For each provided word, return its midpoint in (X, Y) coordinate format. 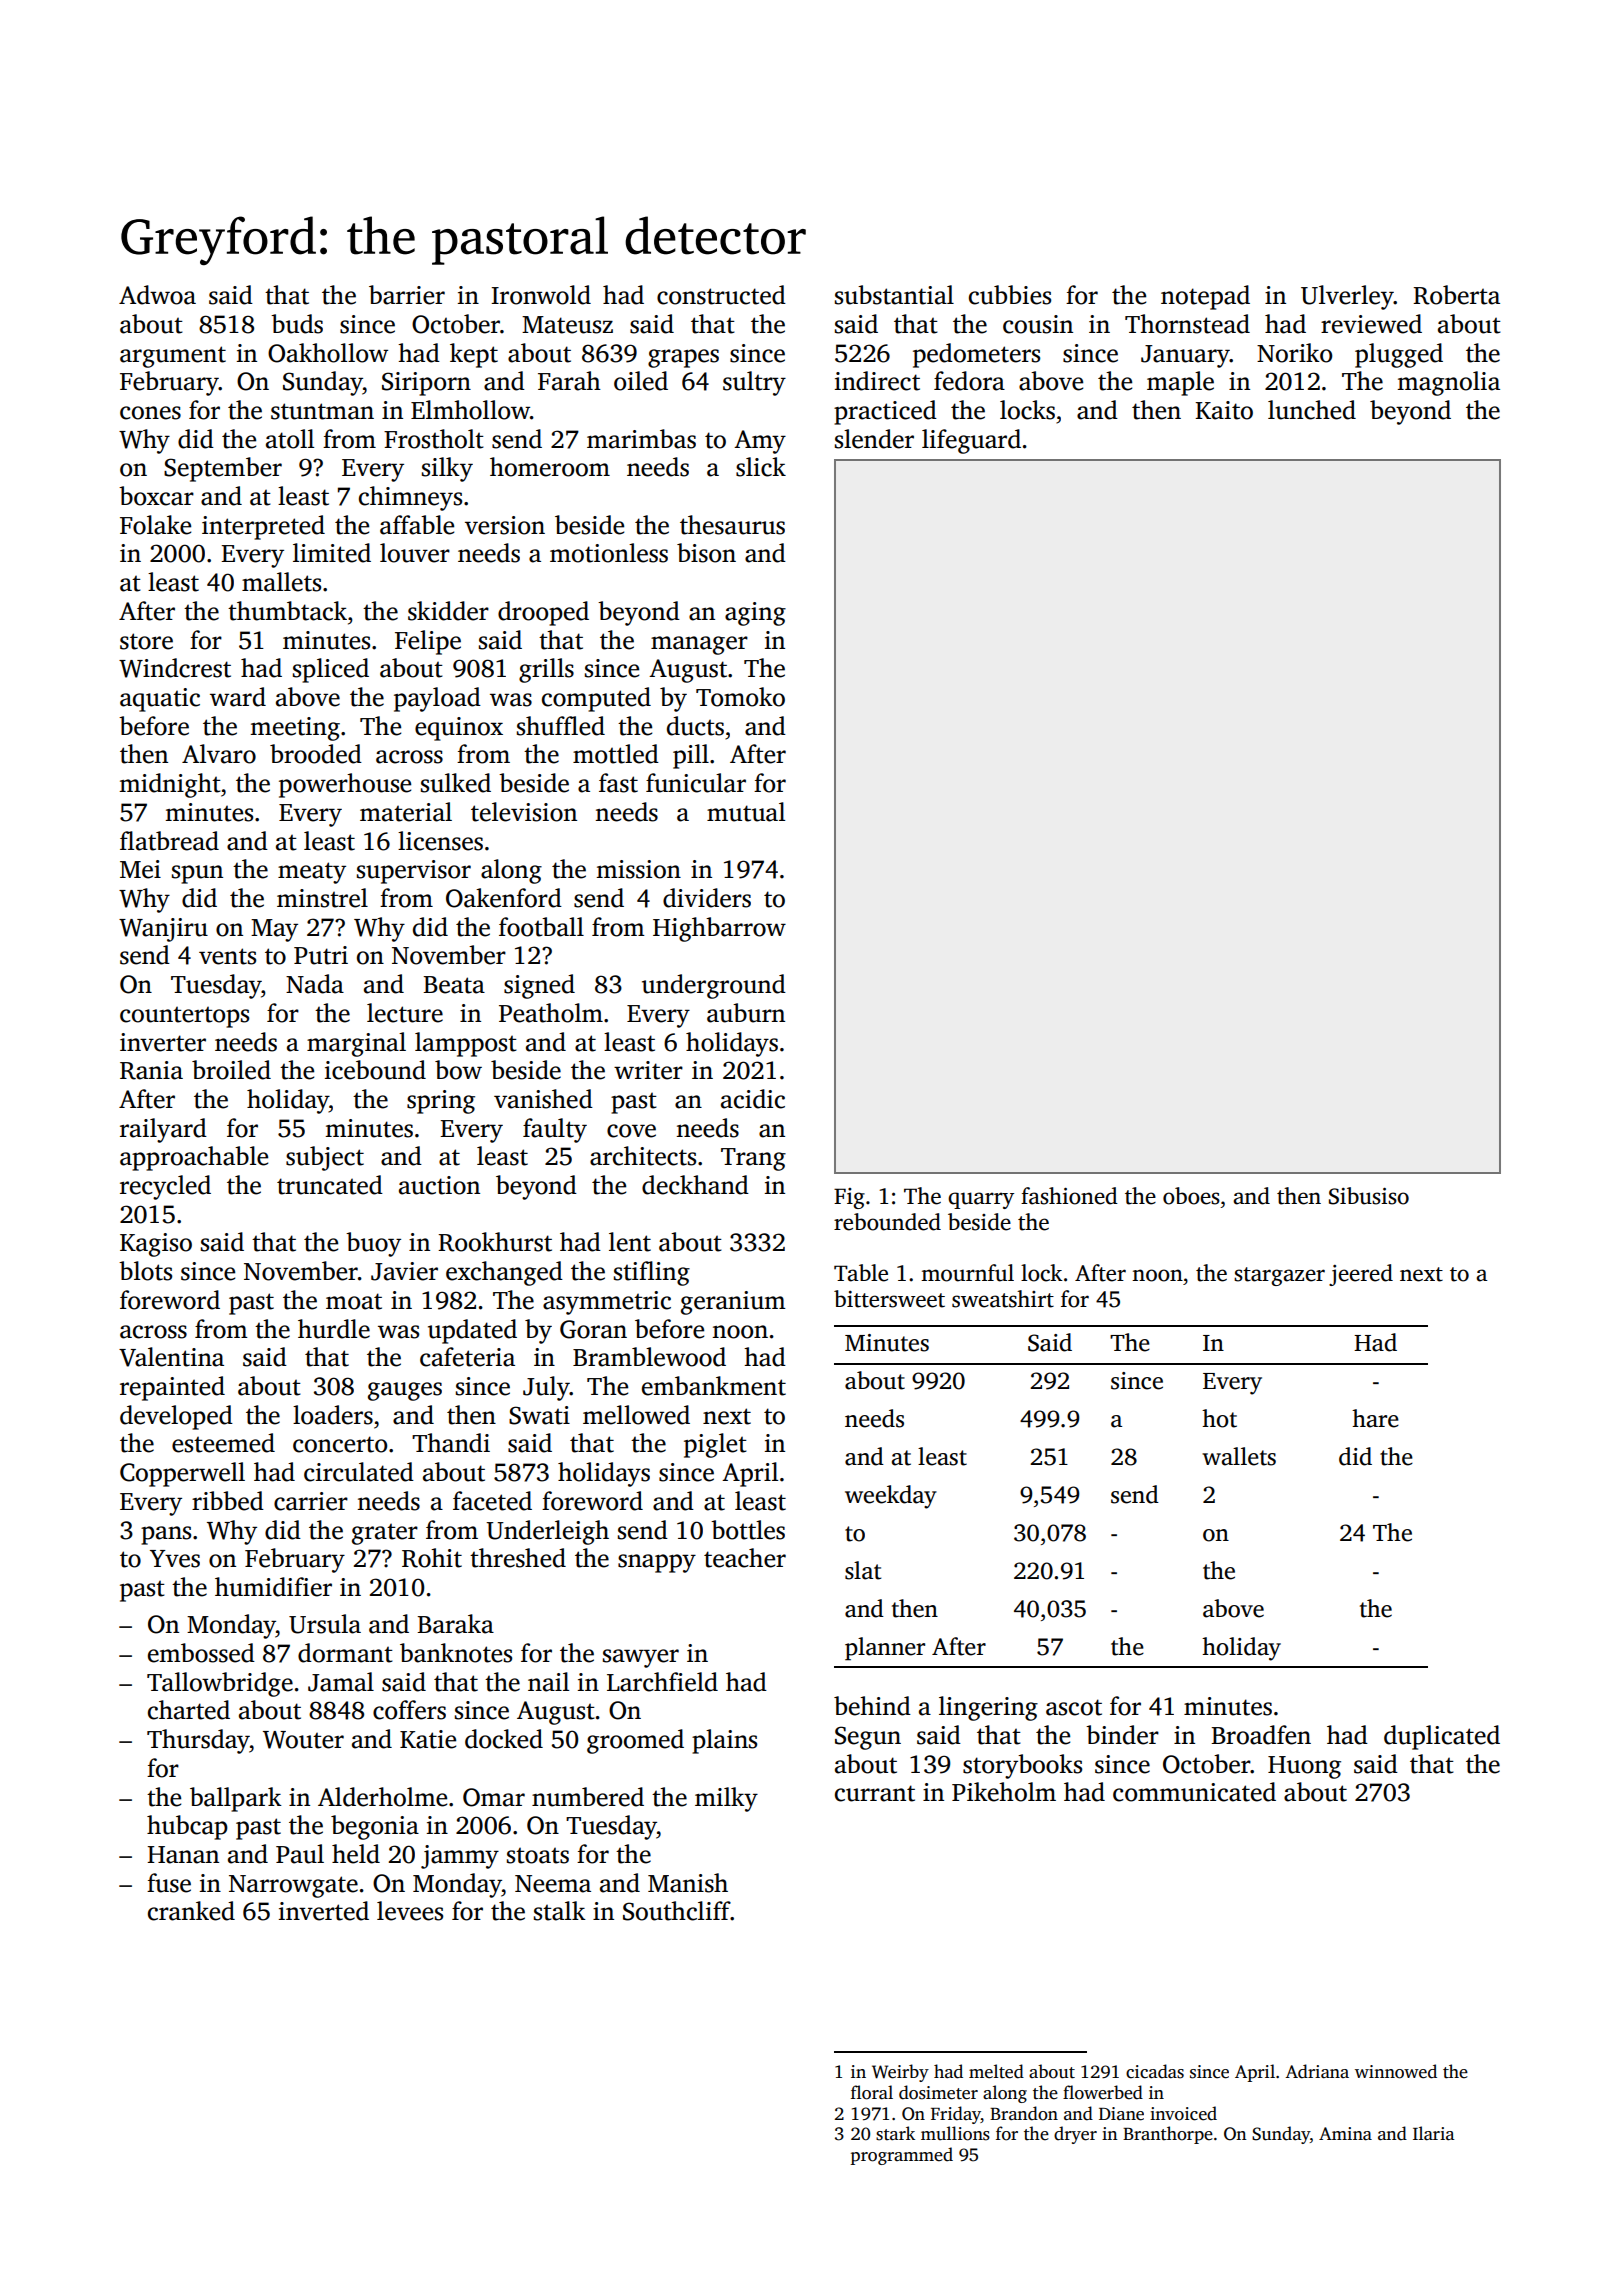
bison (706, 553)
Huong (1304, 1767)
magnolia (1448, 383)
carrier (311, 1501)
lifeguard (971, 441)
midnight (170, 785)
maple (1180, 383)
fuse (169, 1883)
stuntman (322, 411)
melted (996, 2071)
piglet (715, 1445)
